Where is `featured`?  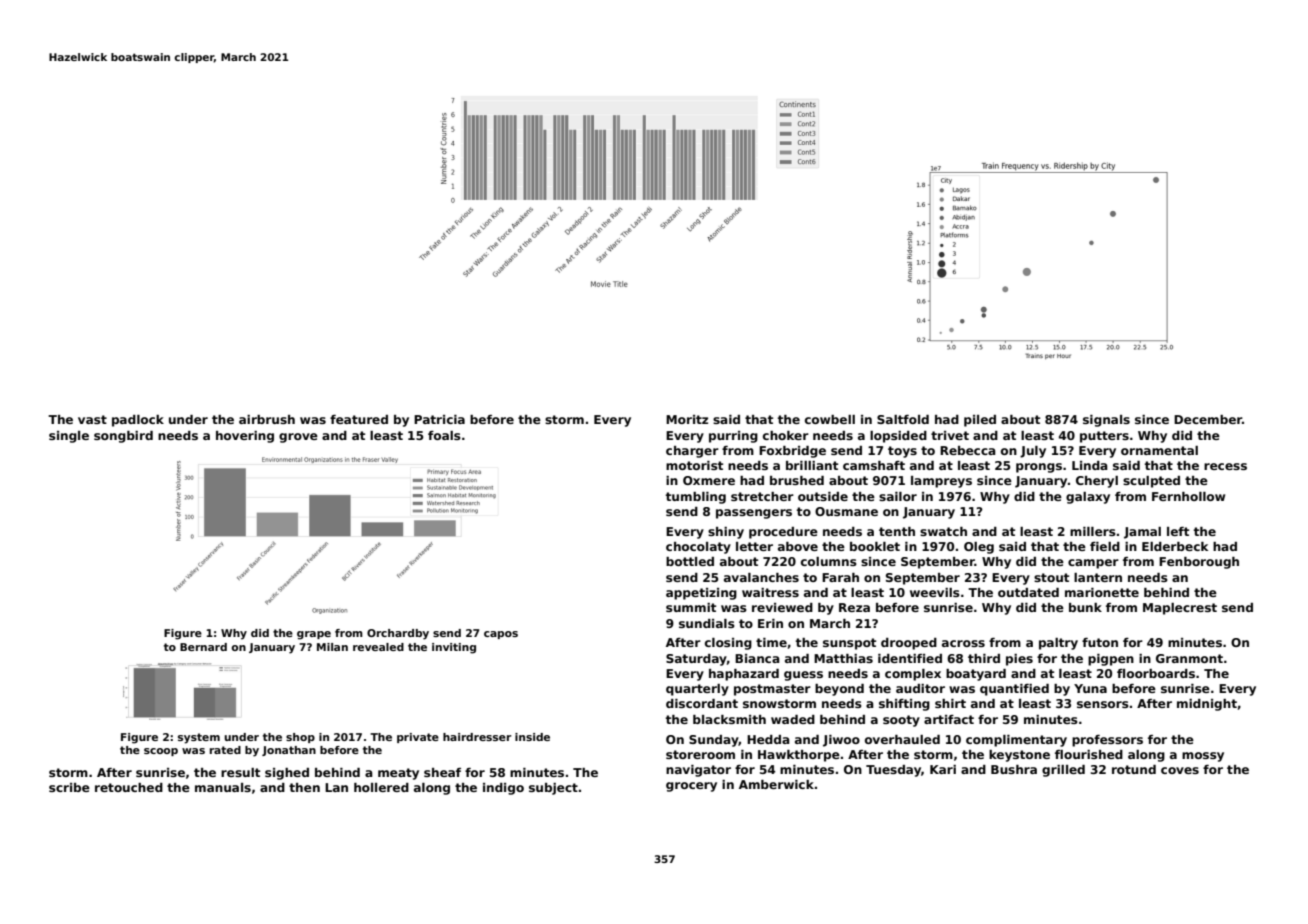 featured is located at coordinates (359, 419).
